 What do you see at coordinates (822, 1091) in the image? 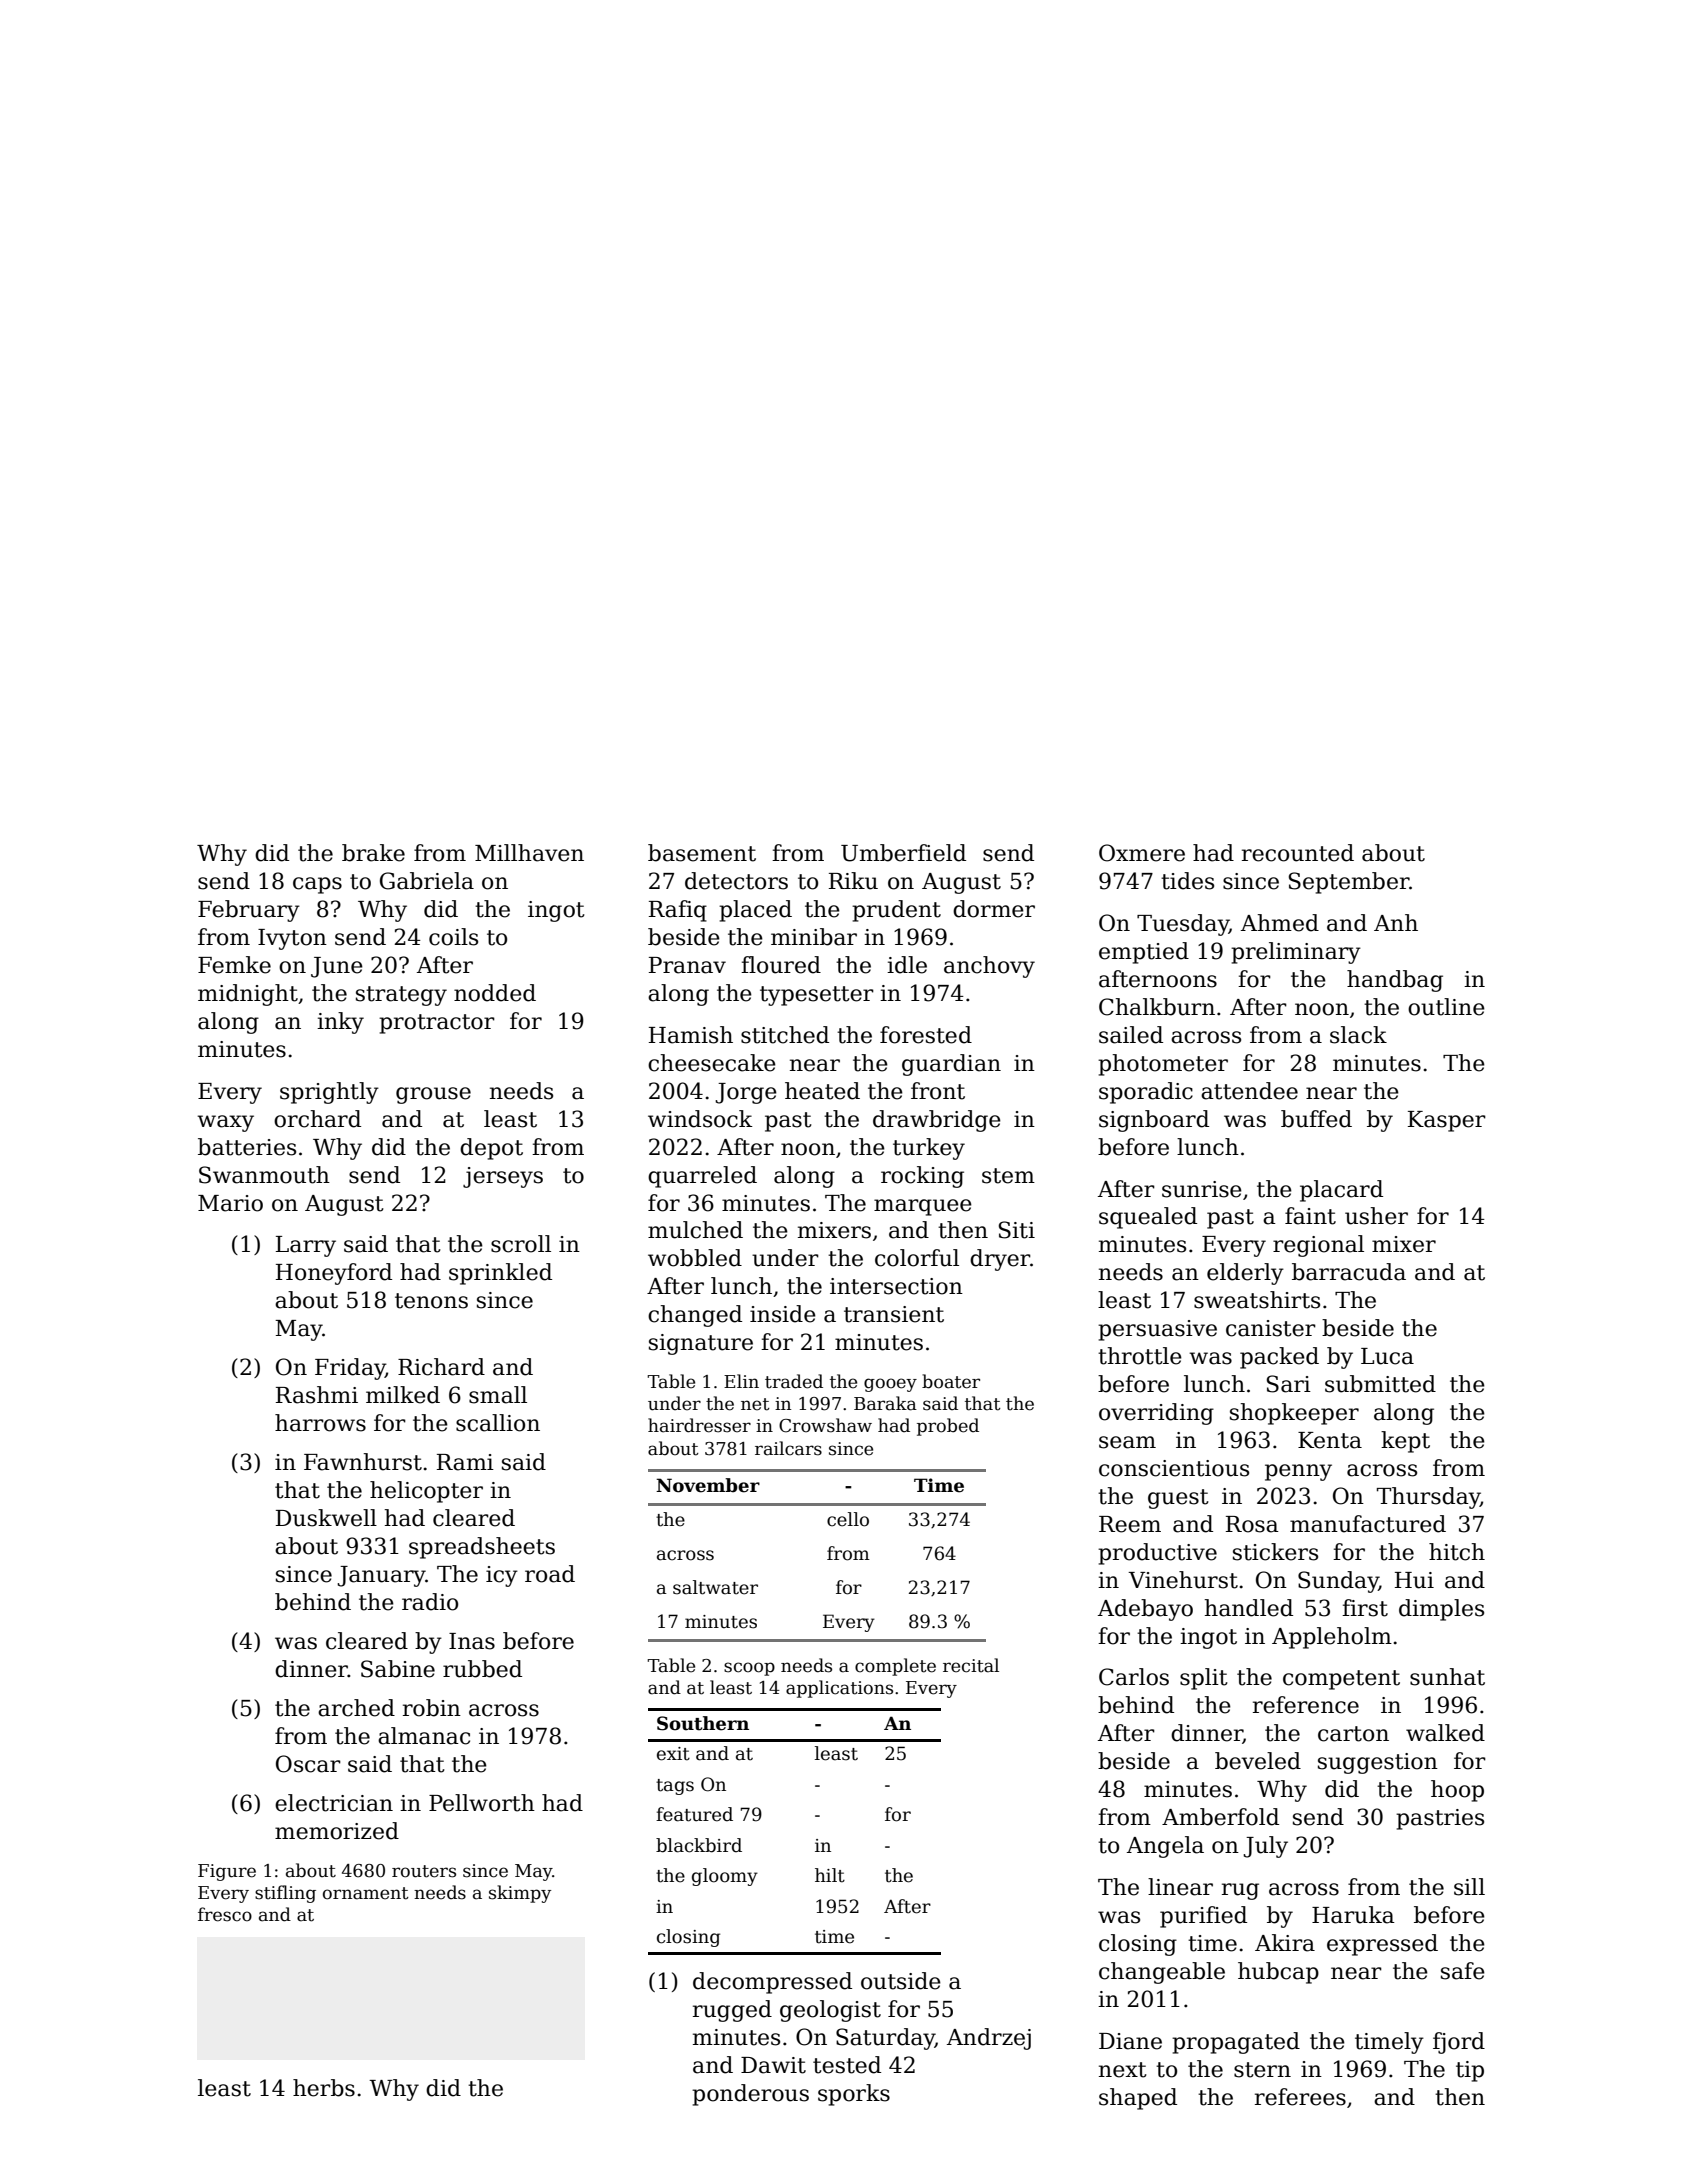
I see `heated` at bounding box center [822, 1091].
